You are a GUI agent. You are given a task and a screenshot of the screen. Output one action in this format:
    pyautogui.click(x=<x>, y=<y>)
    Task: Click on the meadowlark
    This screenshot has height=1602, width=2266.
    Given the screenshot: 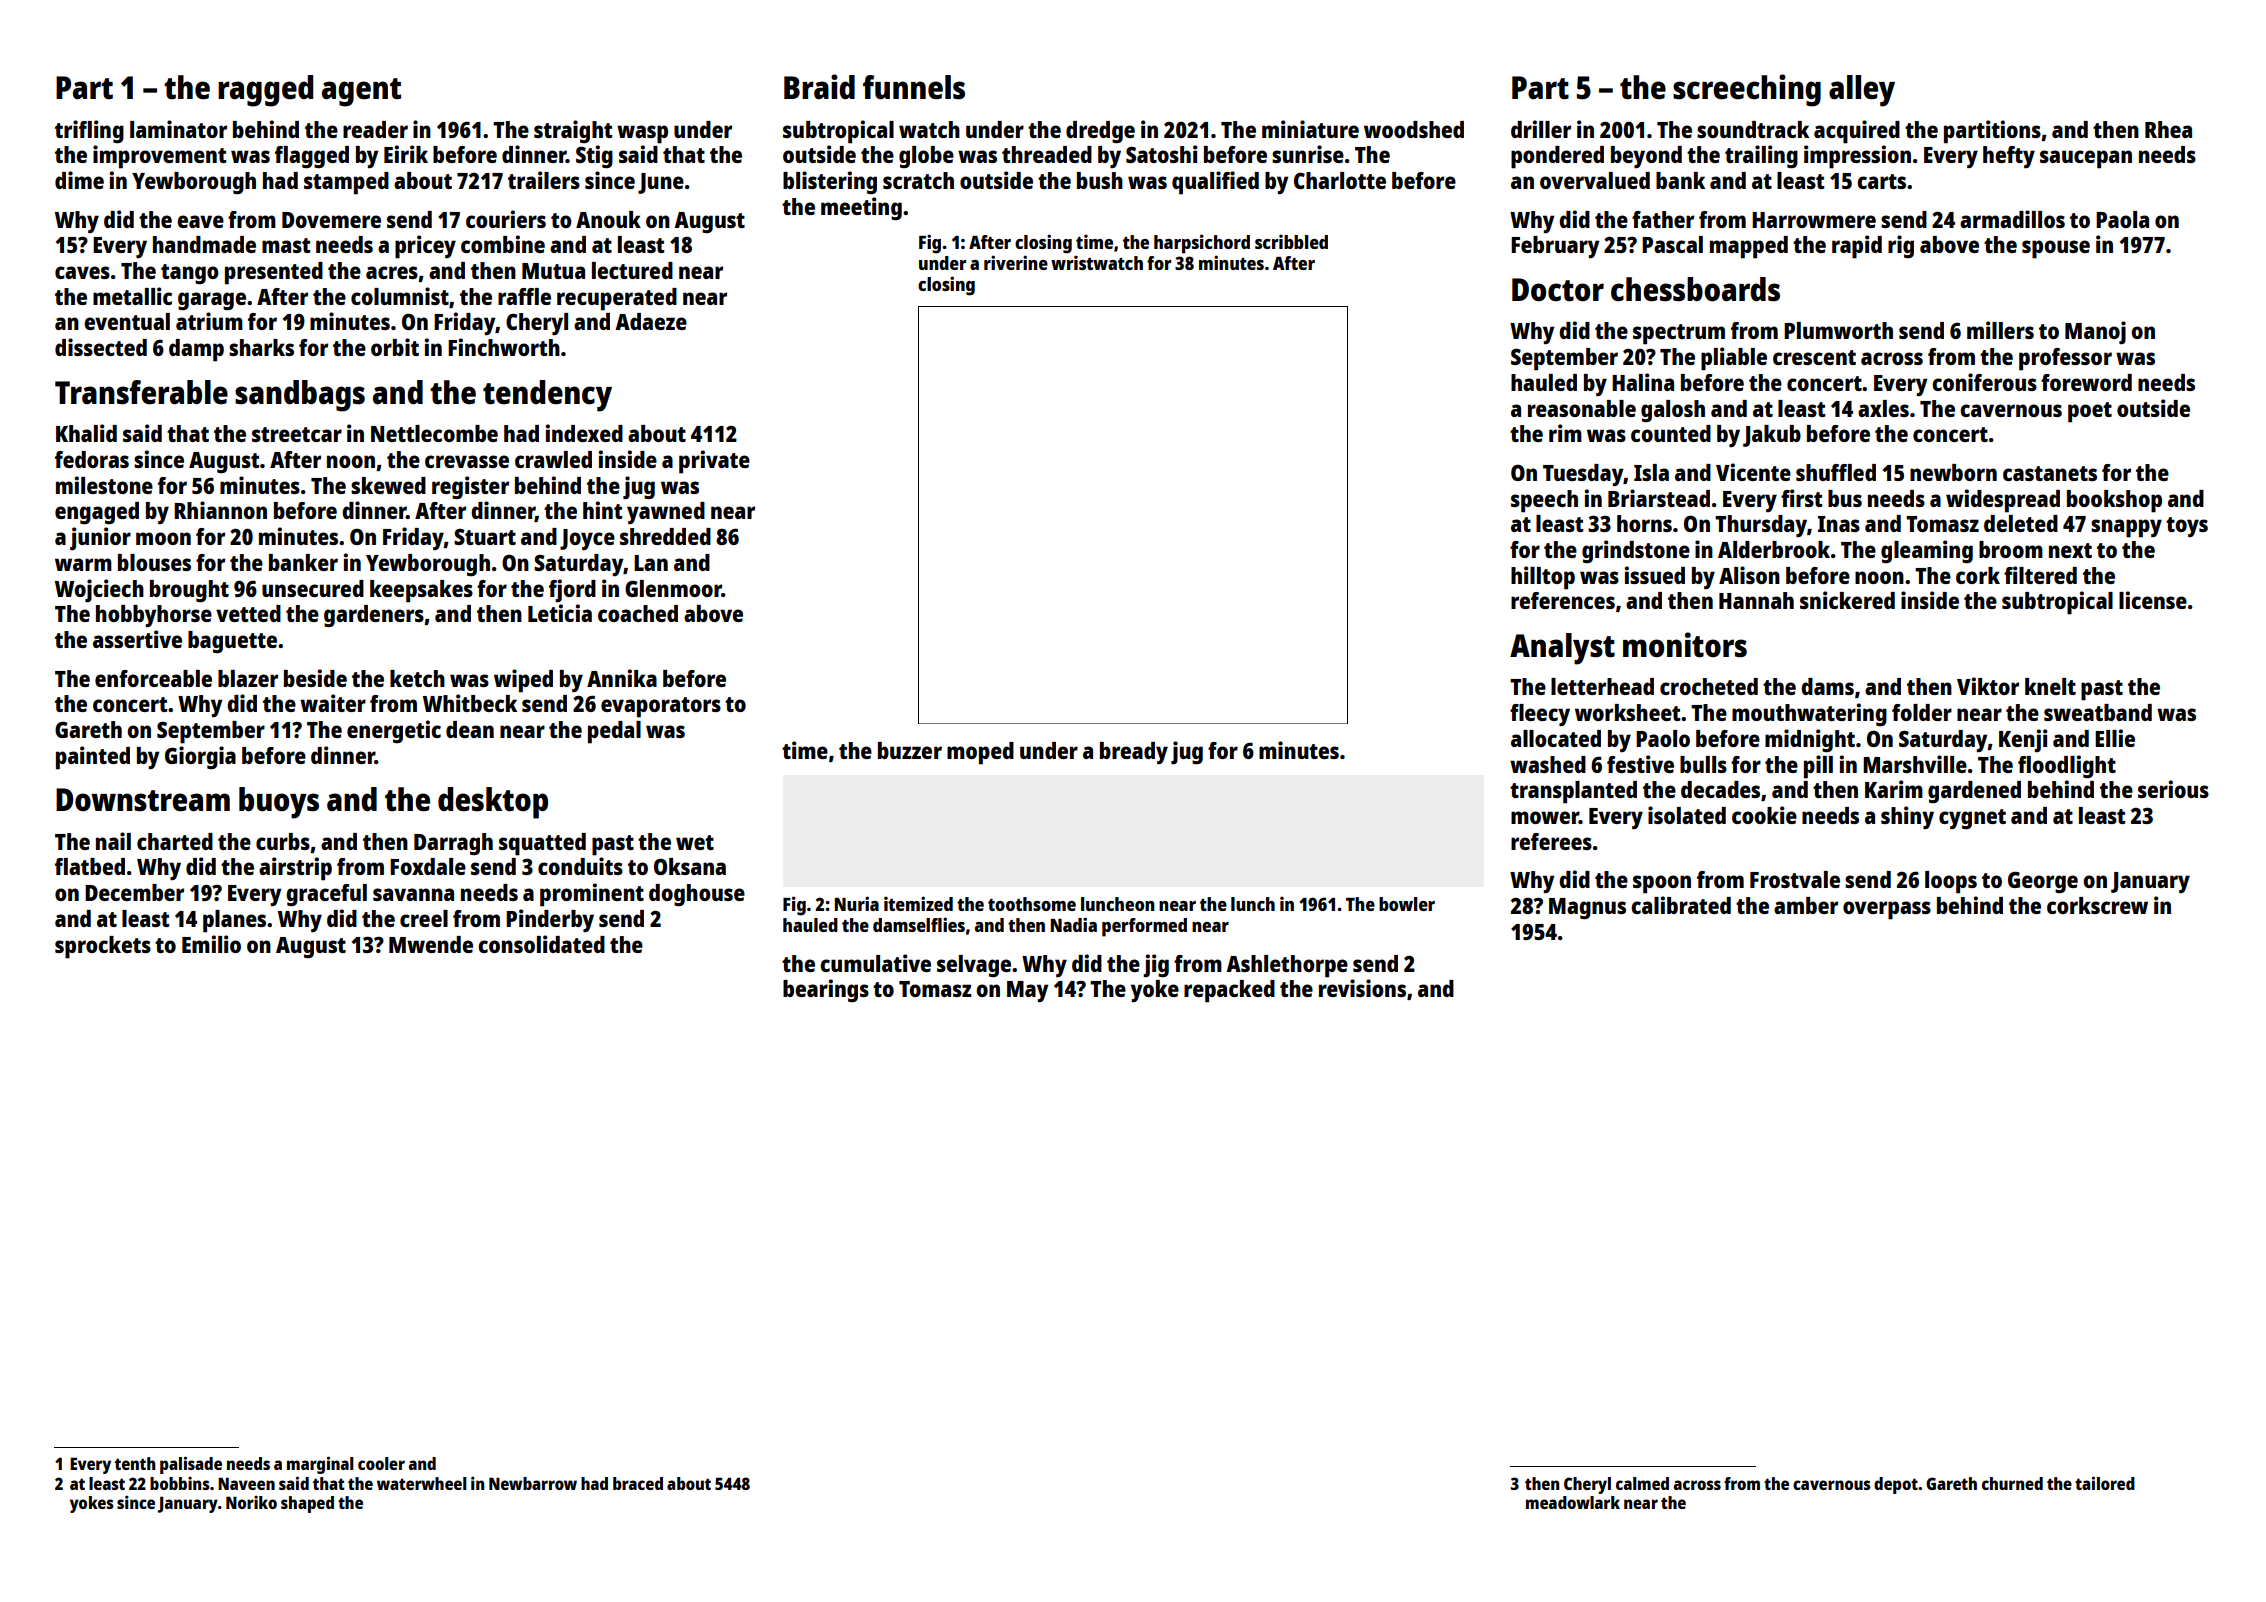 What is the action you would take?
    pyautogui.click(x=1573, y=1502)
